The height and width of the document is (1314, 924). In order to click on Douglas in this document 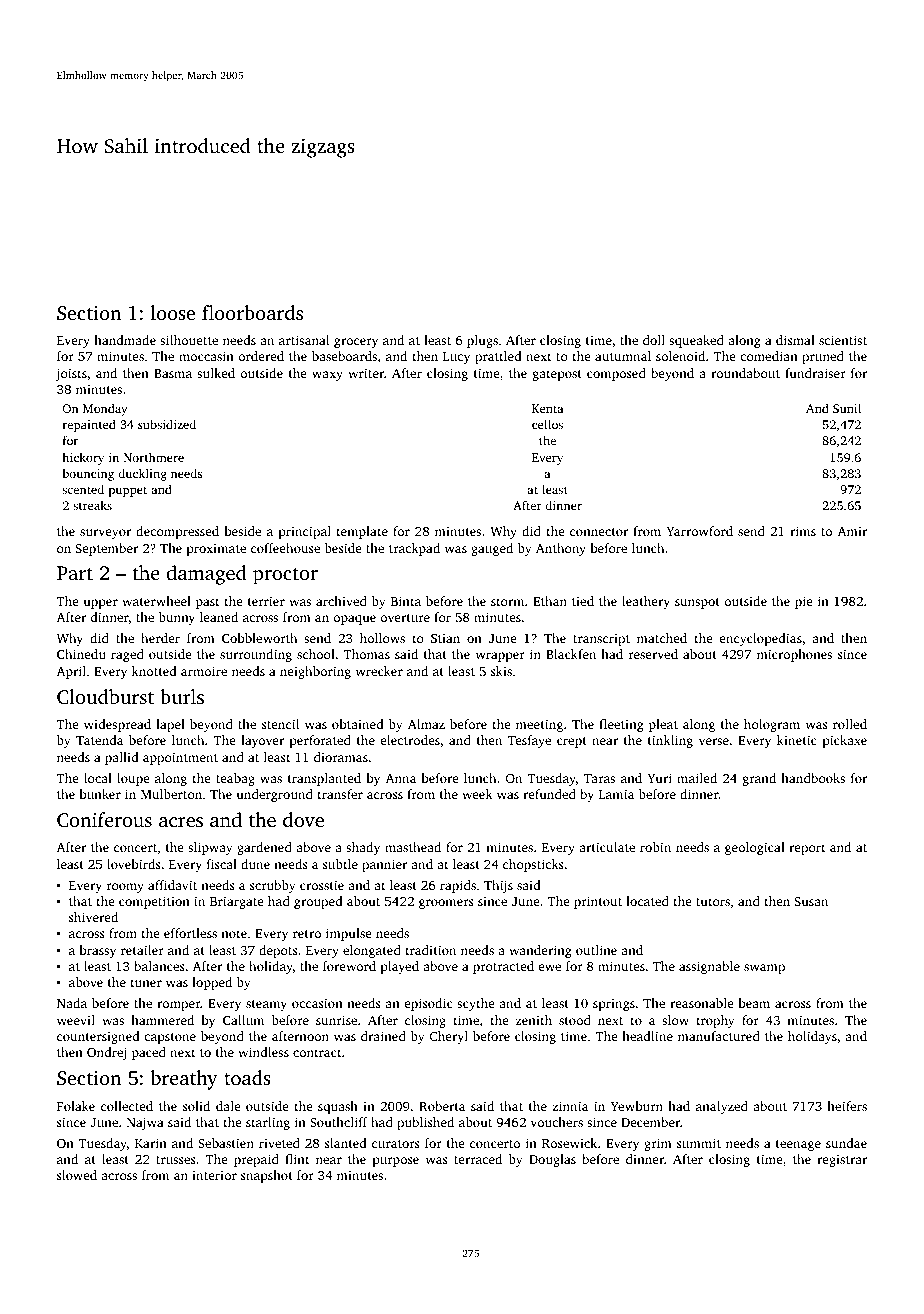, I will do `click(552, 1160)`.
